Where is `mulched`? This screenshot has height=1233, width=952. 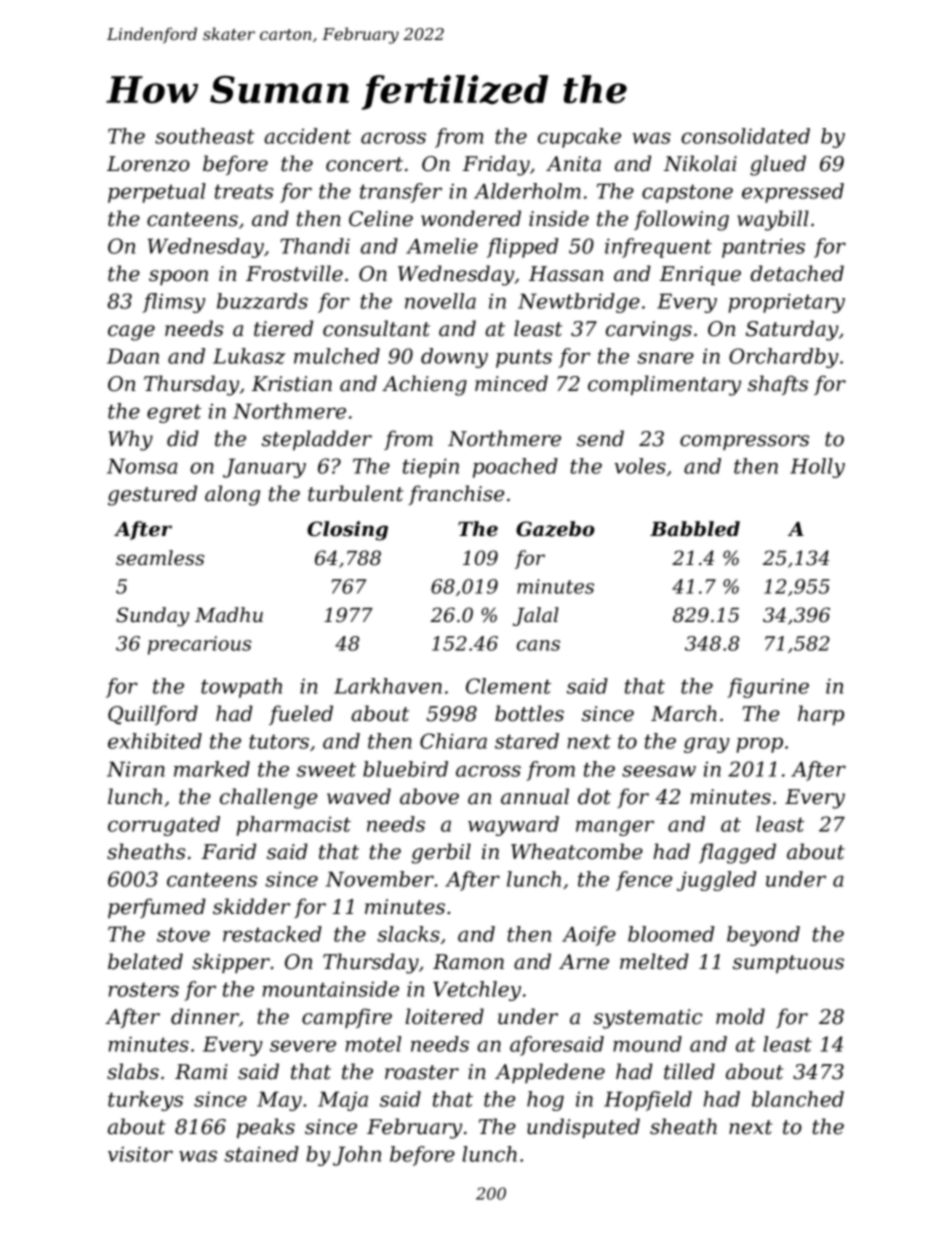
mulched is located at coordinates (337, 356).
